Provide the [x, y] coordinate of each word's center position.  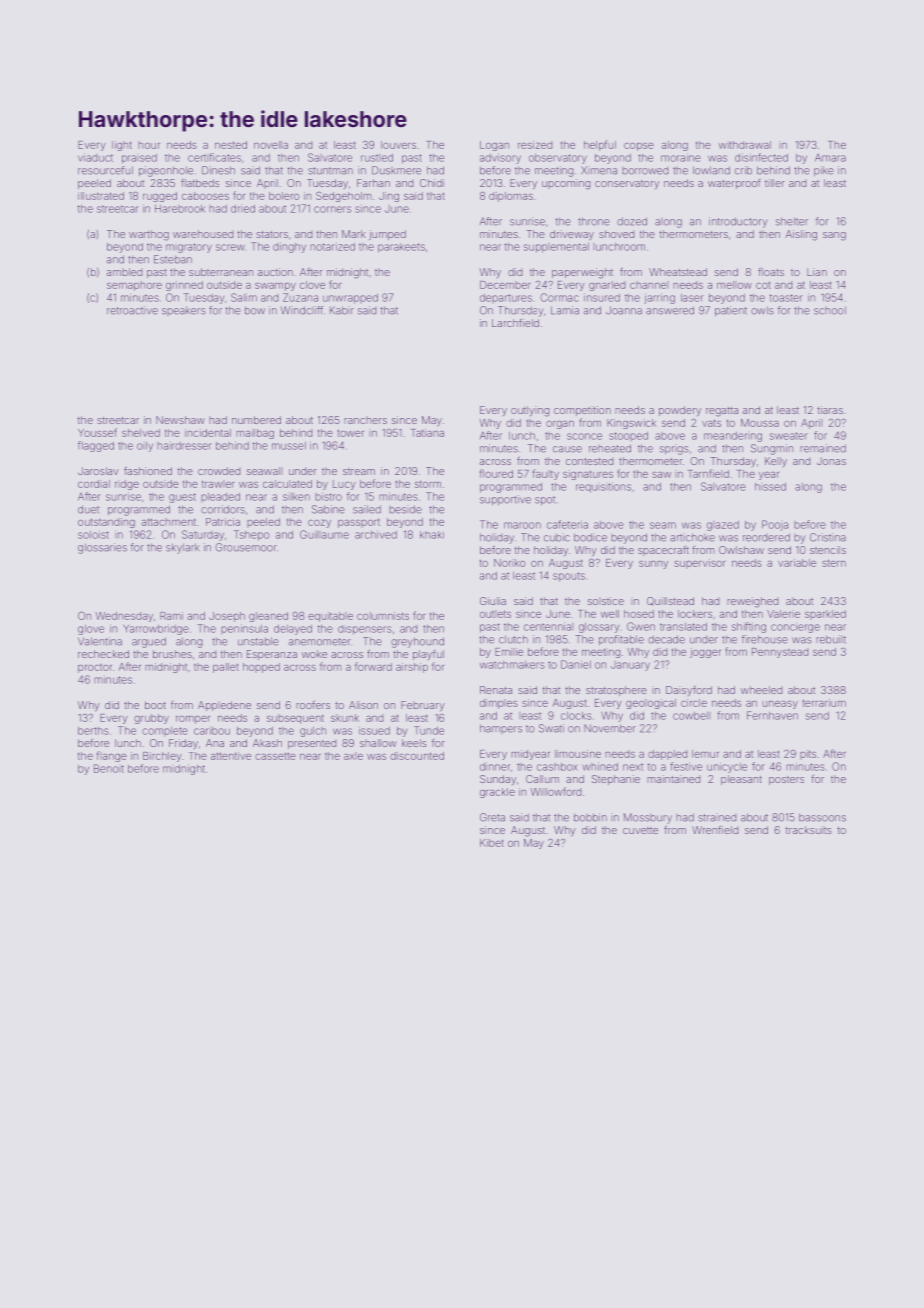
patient [731, 311]
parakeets [401, 248]
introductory [738, 222]
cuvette [640, 830]
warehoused [203, 234]
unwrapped [350, 299]
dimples [499, 704]
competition [582, 411]
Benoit [109, 768]
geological [651, 704]
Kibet [492, 843]
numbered [256, 420]
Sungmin [772, 449]
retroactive [132, 311]
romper [193, 719]
